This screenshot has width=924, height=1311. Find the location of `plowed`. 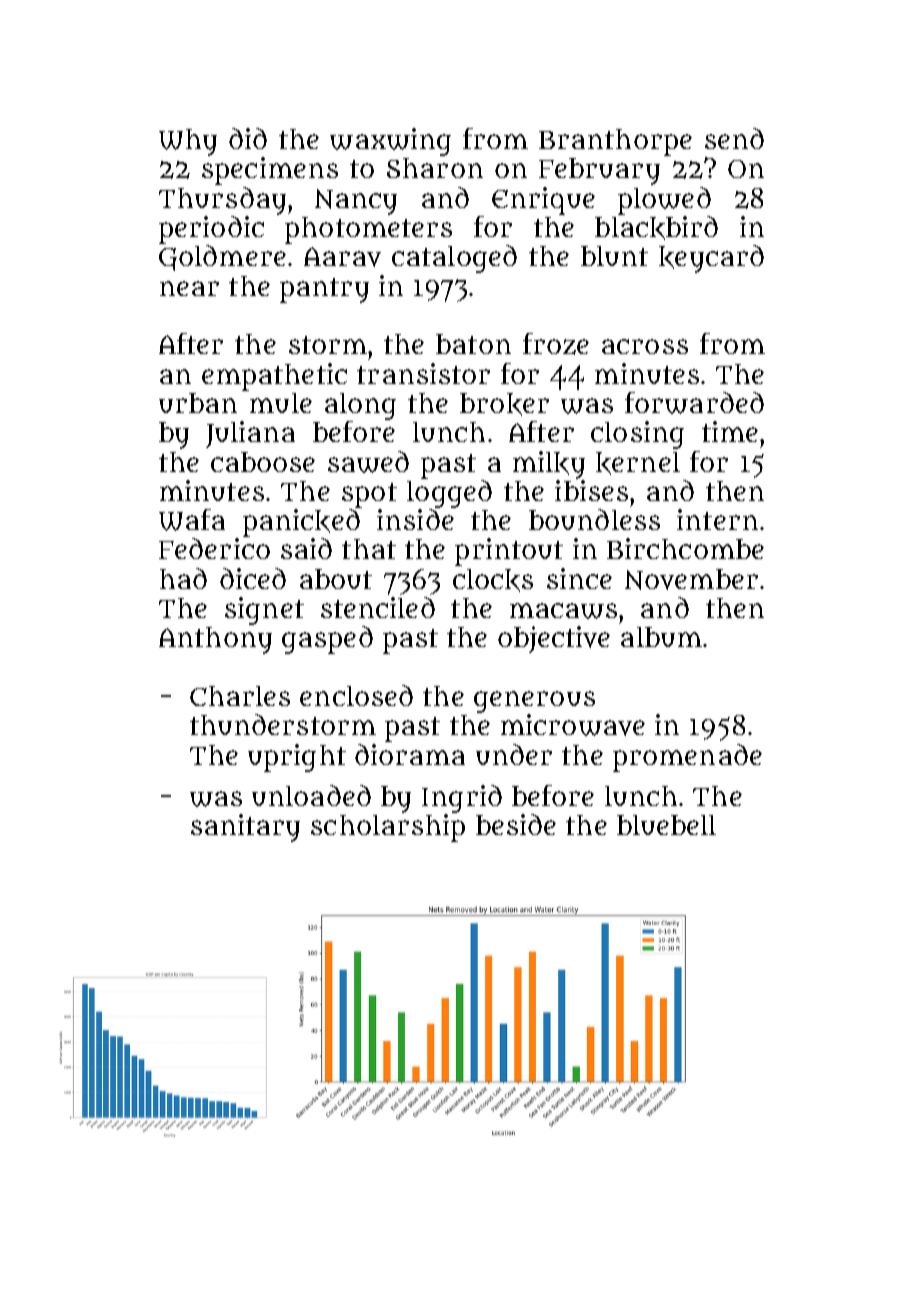

plowed is located at coordinates (664, 201).
